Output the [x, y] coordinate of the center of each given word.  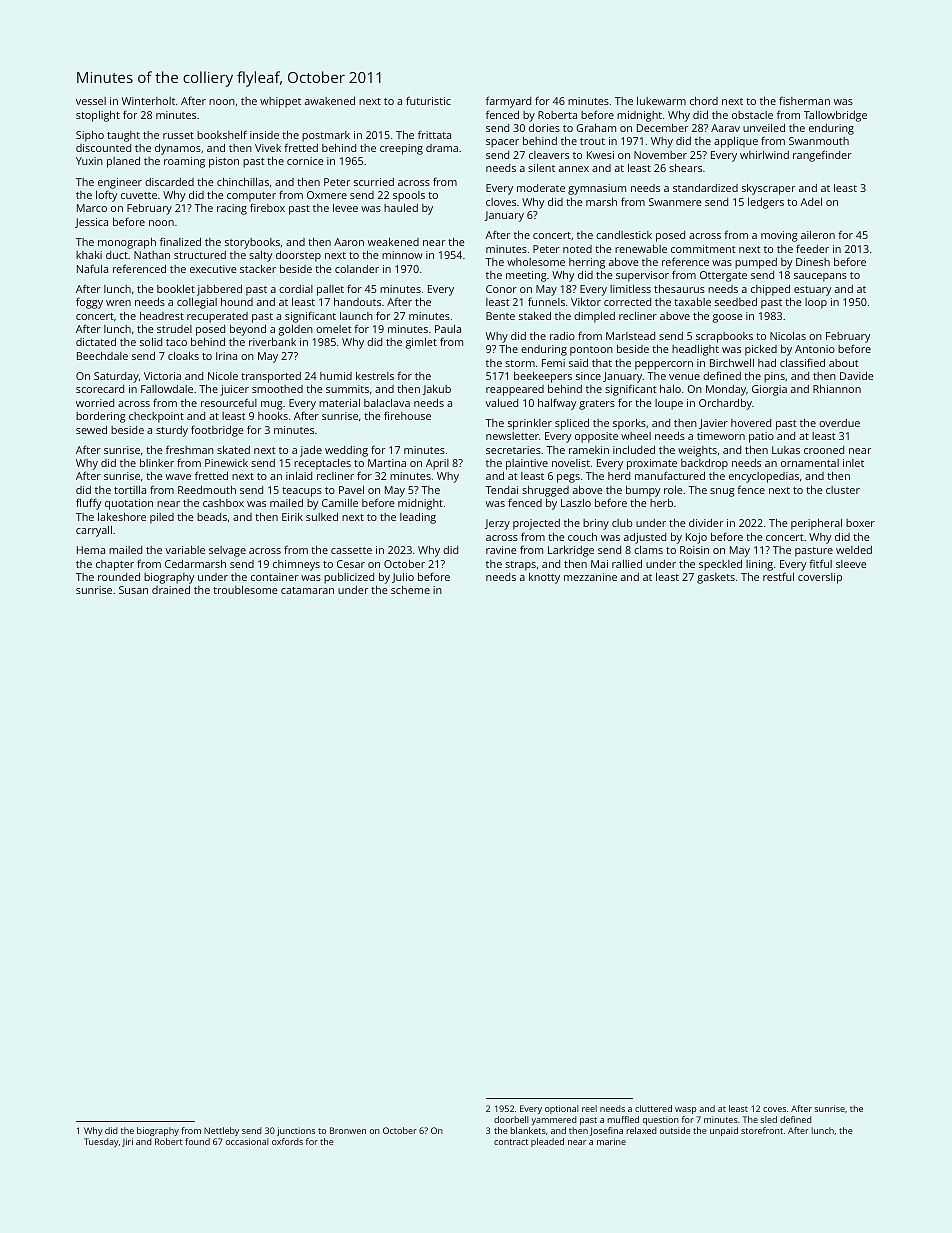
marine [611, 1141]
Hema [91, 550]
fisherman [804, 100]
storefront [762, 1130]
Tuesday [101, 1142]
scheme [410, 590]
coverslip [820, 578]
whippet [280, 102]
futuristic [428, 100]
